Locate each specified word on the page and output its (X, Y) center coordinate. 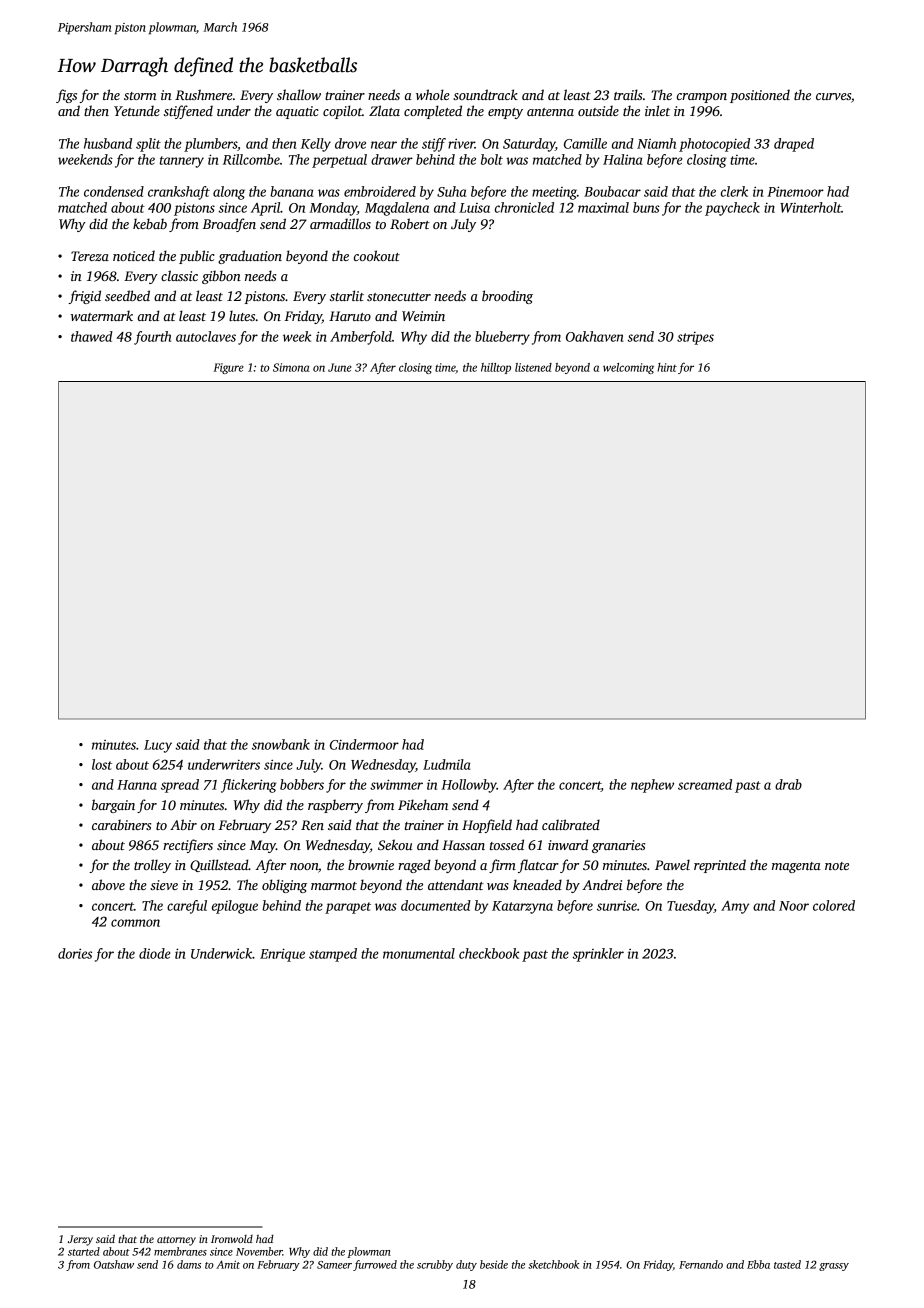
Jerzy (80, 1240)
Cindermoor (364, 744)
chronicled (524, 207)
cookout (377, 255)
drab (788, 784)
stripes (695, 338)
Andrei (602, 884)
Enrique (282, 955)
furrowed (375, 1265)
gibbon (221, 277)
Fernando (701, 1264)
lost (102, 764)
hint (667, 367)
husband (108, 143)
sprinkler (598, 955)
